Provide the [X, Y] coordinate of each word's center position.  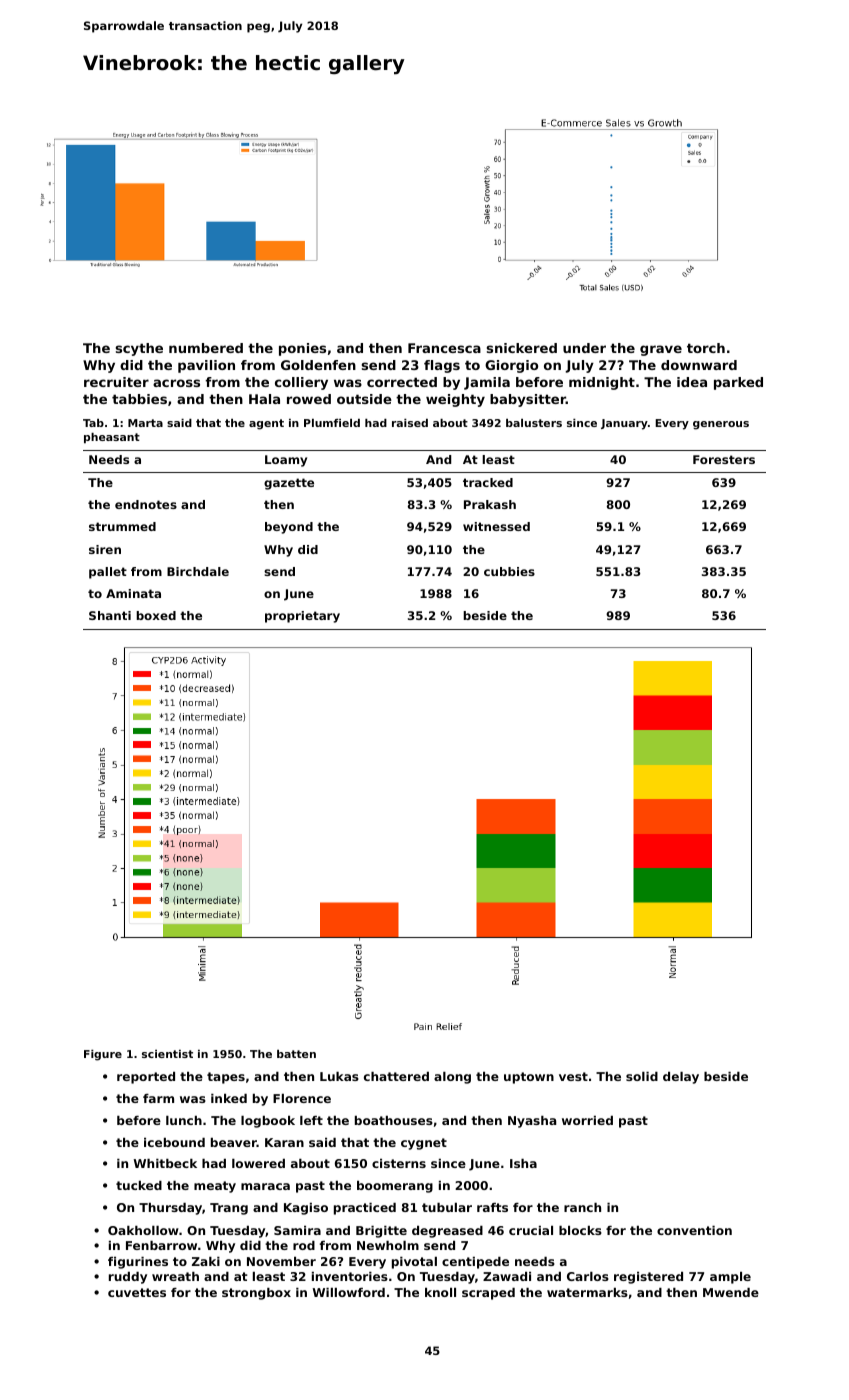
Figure [103, 1055]
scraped [488, 1294]
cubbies [509, 571]
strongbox [256, 1294]
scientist [167, 1054]
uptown [529, 1078]
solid [642, 1076]
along [452, 1078]
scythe [139, 349]
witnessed [496, 526]
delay [681, 1078]
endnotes [146, 504]
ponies [302, 349]
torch [706, 348]
